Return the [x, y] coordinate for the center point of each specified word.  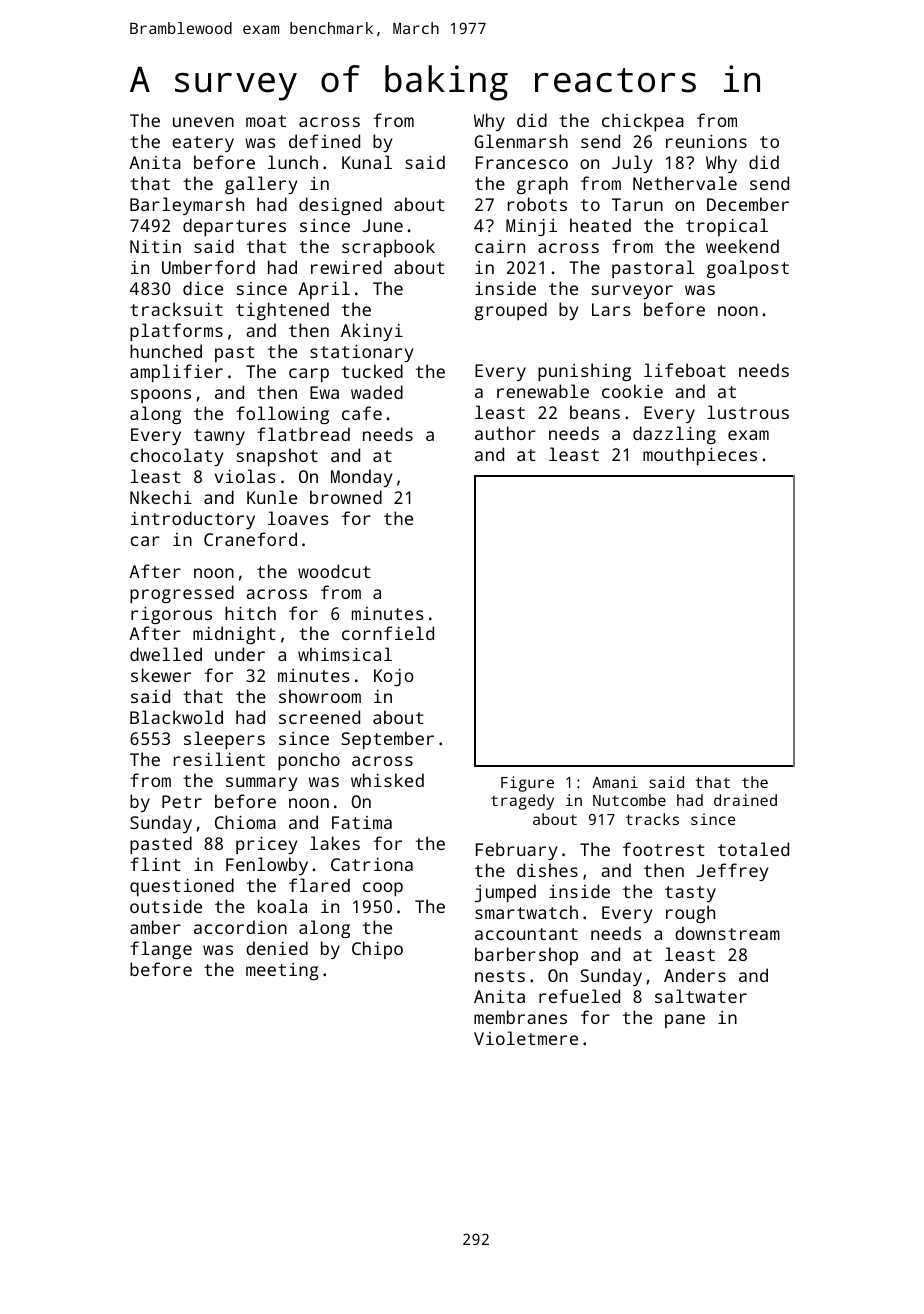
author [505, 433]
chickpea [643, 122]
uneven [203, 122]
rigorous [171, 615]
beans [595, 412]
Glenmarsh [521, 141]
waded [377, 392]
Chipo [377, 950]
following [282, 415]
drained [745, 800]
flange [161, 950]
